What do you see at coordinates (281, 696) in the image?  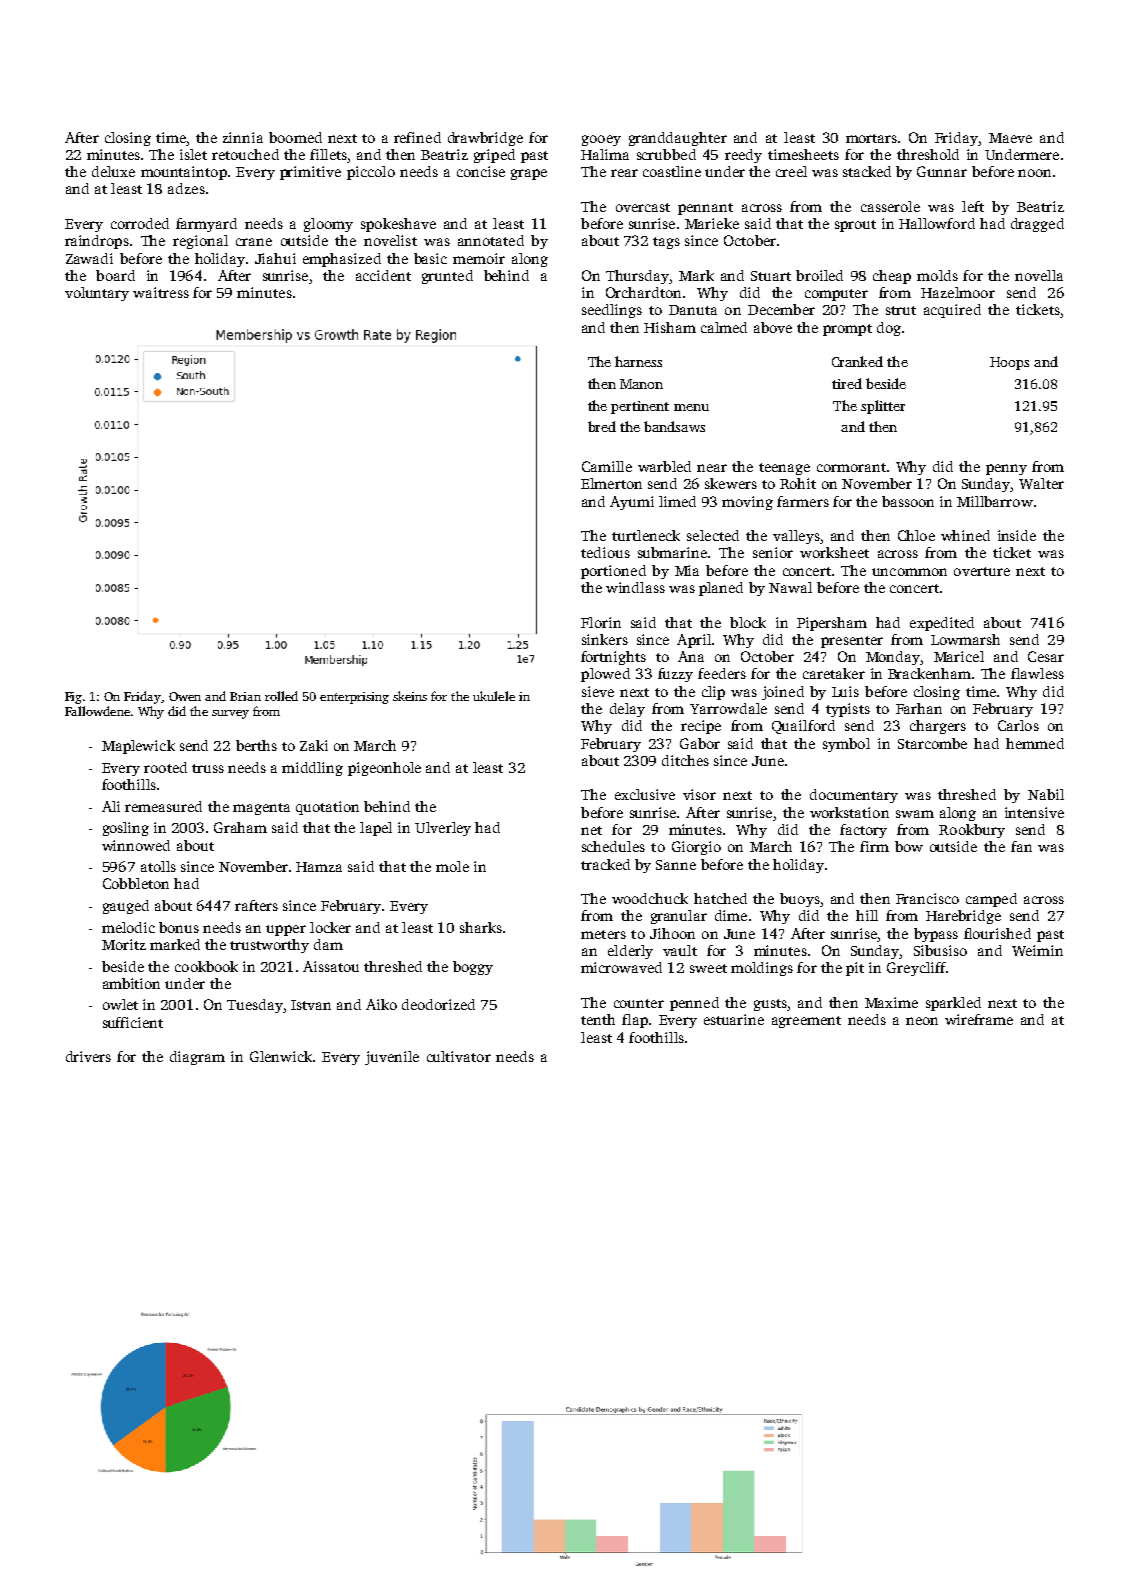 I see `rolled` at bounding box center [281, 696].
